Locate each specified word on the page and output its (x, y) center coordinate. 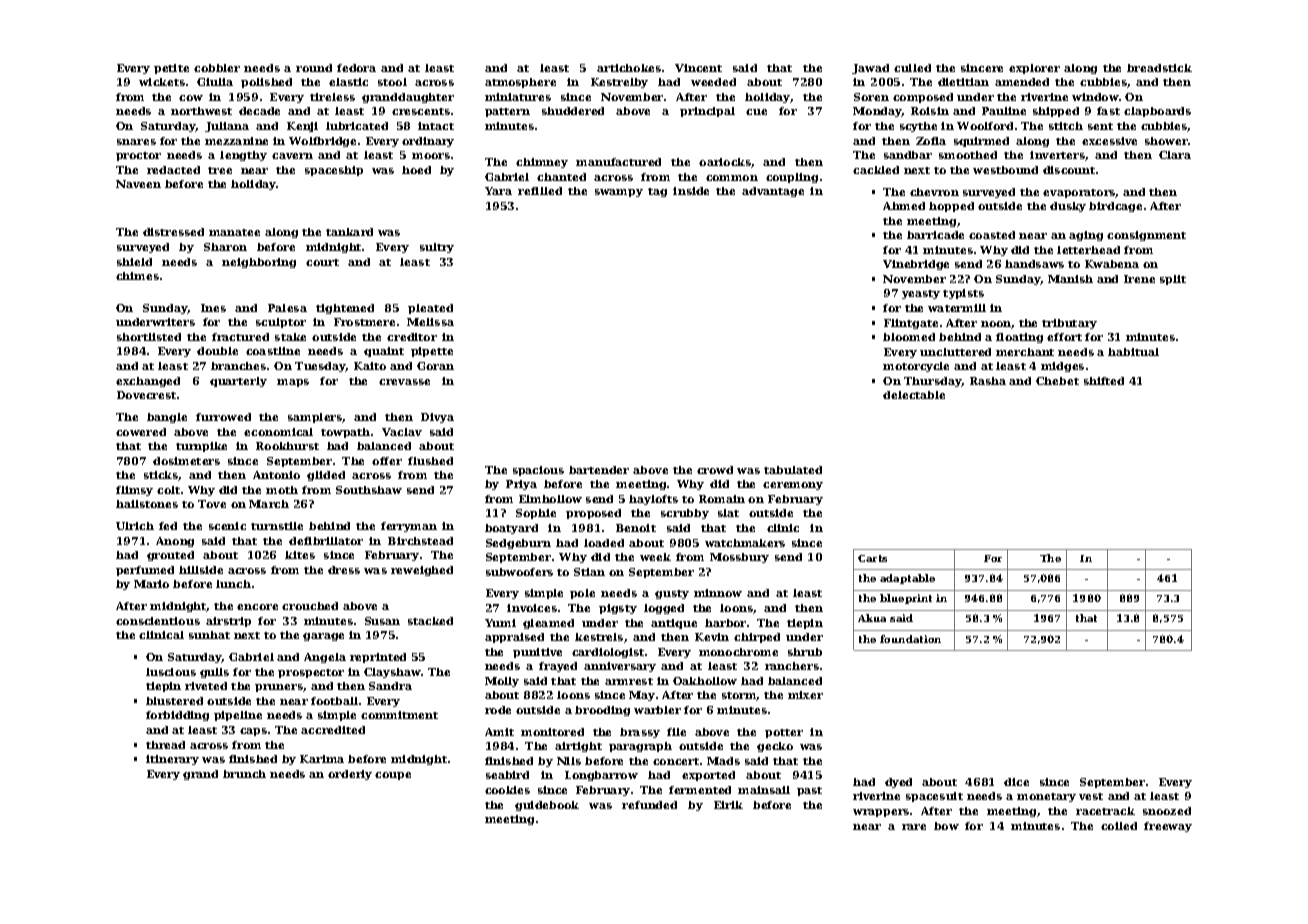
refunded (649, 805)
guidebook (547, 806)
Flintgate (911, 324)
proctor (138, 156)
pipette (432, 352)
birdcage (1115, 207)
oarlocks (725, 162)
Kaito (370, 366)
